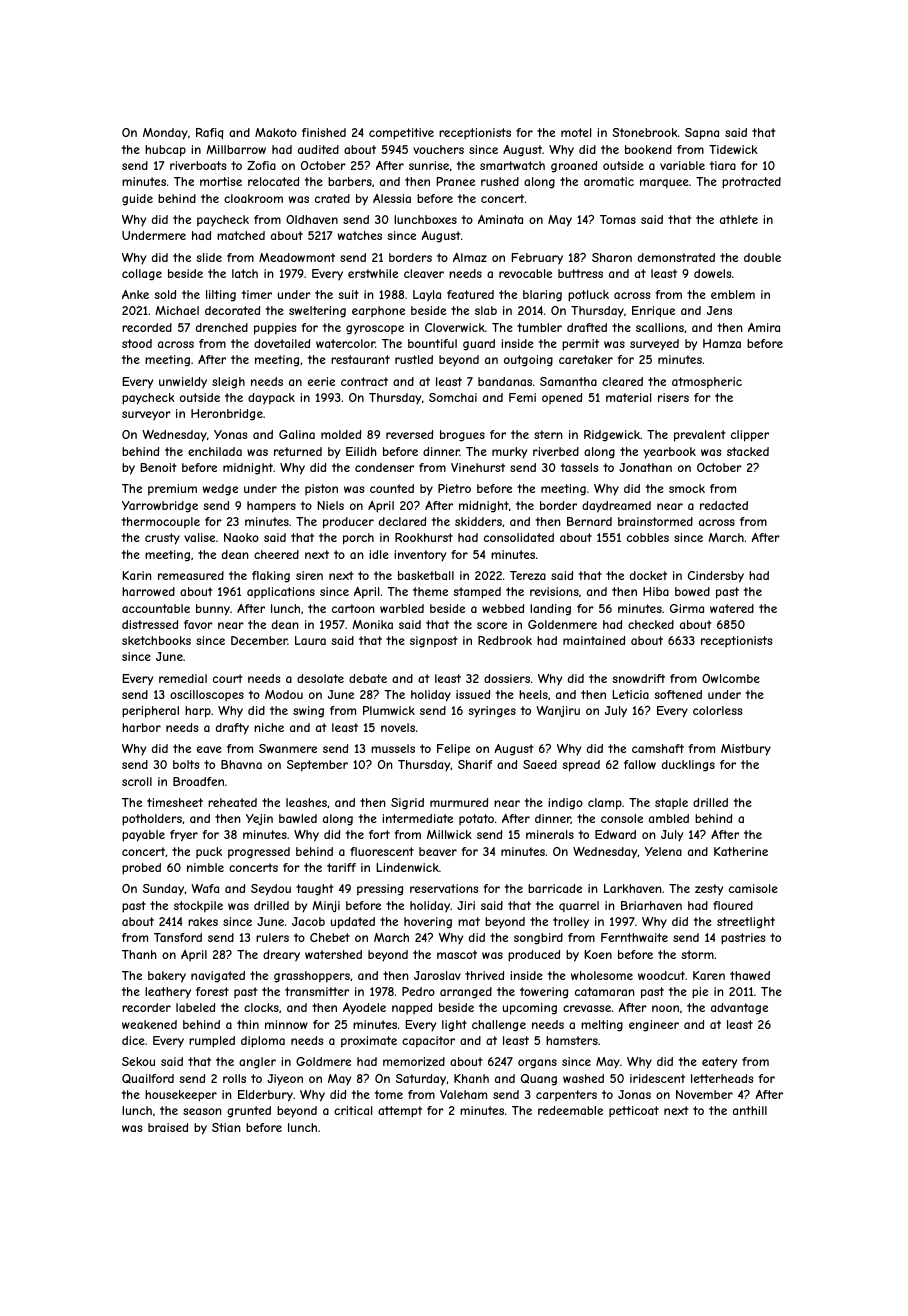  Describe the element at coordinates (165, 134) in the document. I see `Monday` at that location.
